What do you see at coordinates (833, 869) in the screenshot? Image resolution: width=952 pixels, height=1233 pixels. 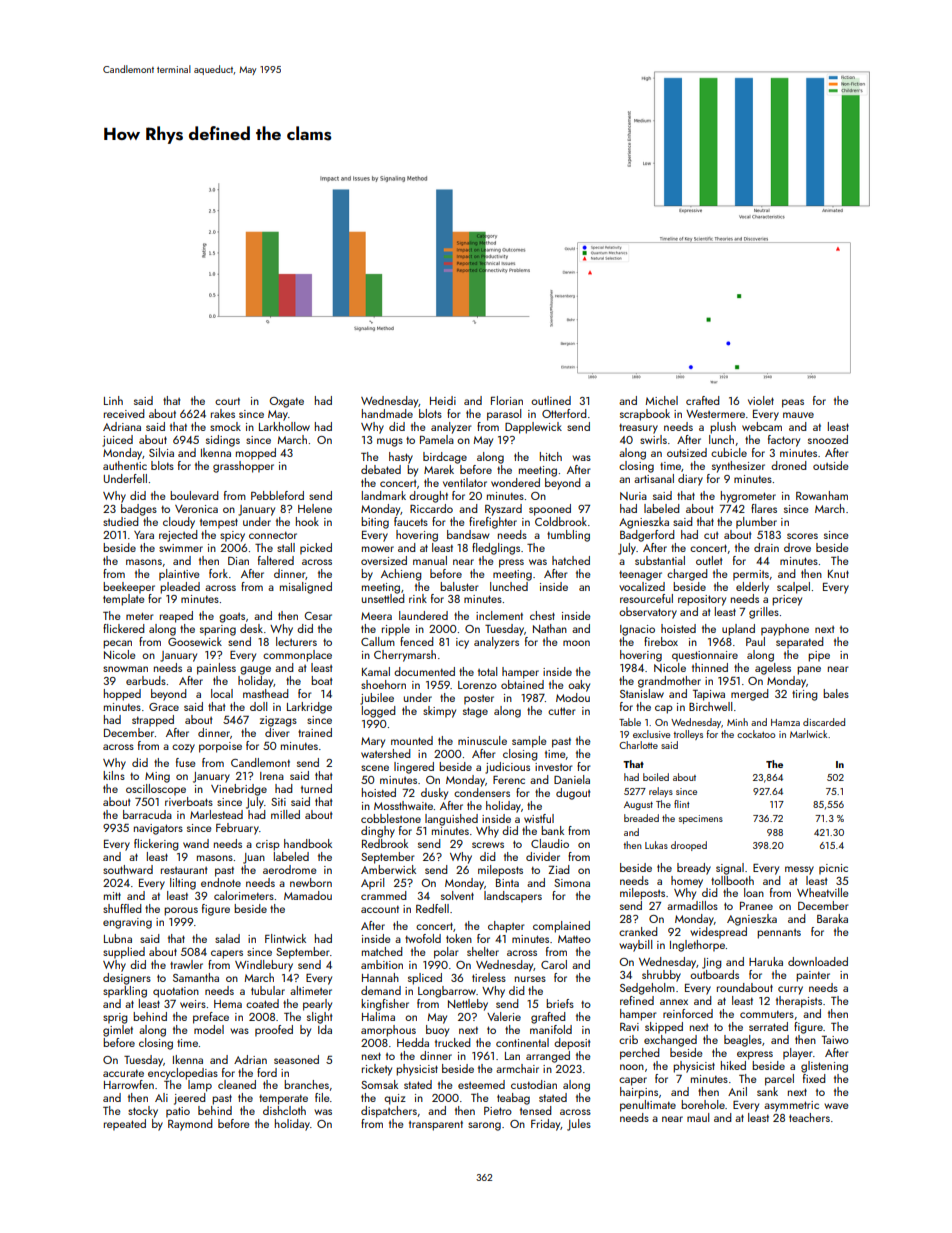 I see `picnic` at bounding box center [833, 869].
